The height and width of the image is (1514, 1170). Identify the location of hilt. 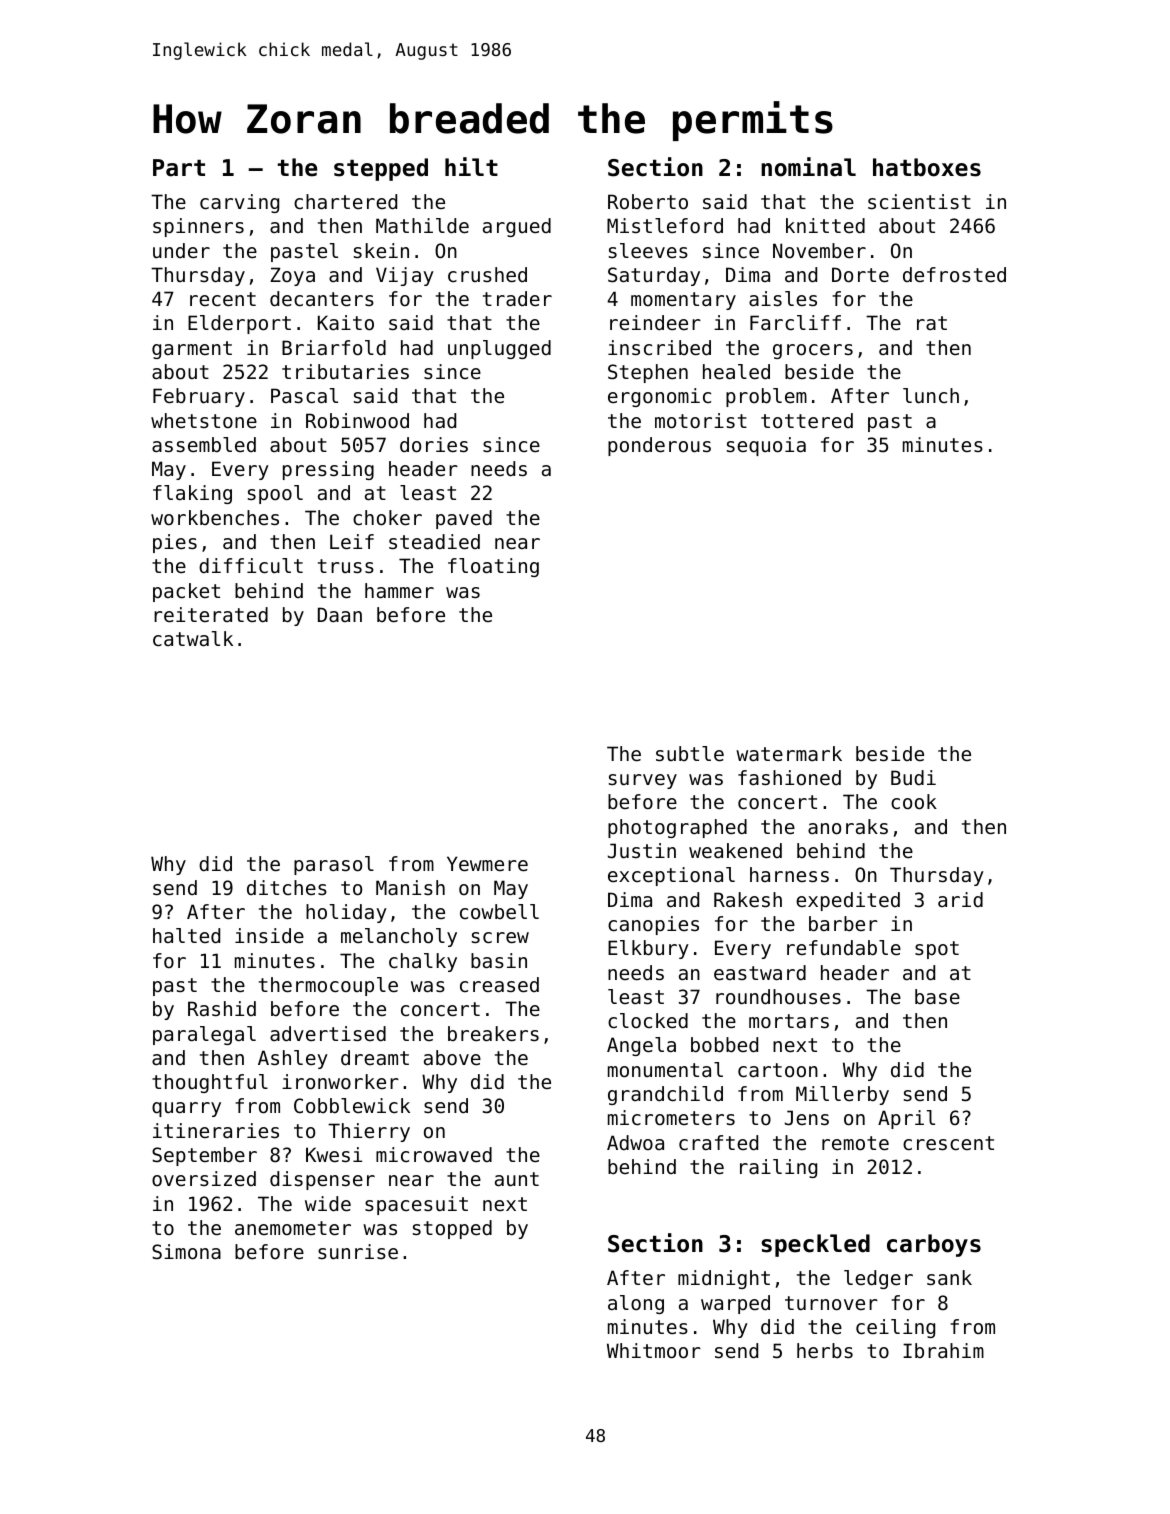
(471, 166).
